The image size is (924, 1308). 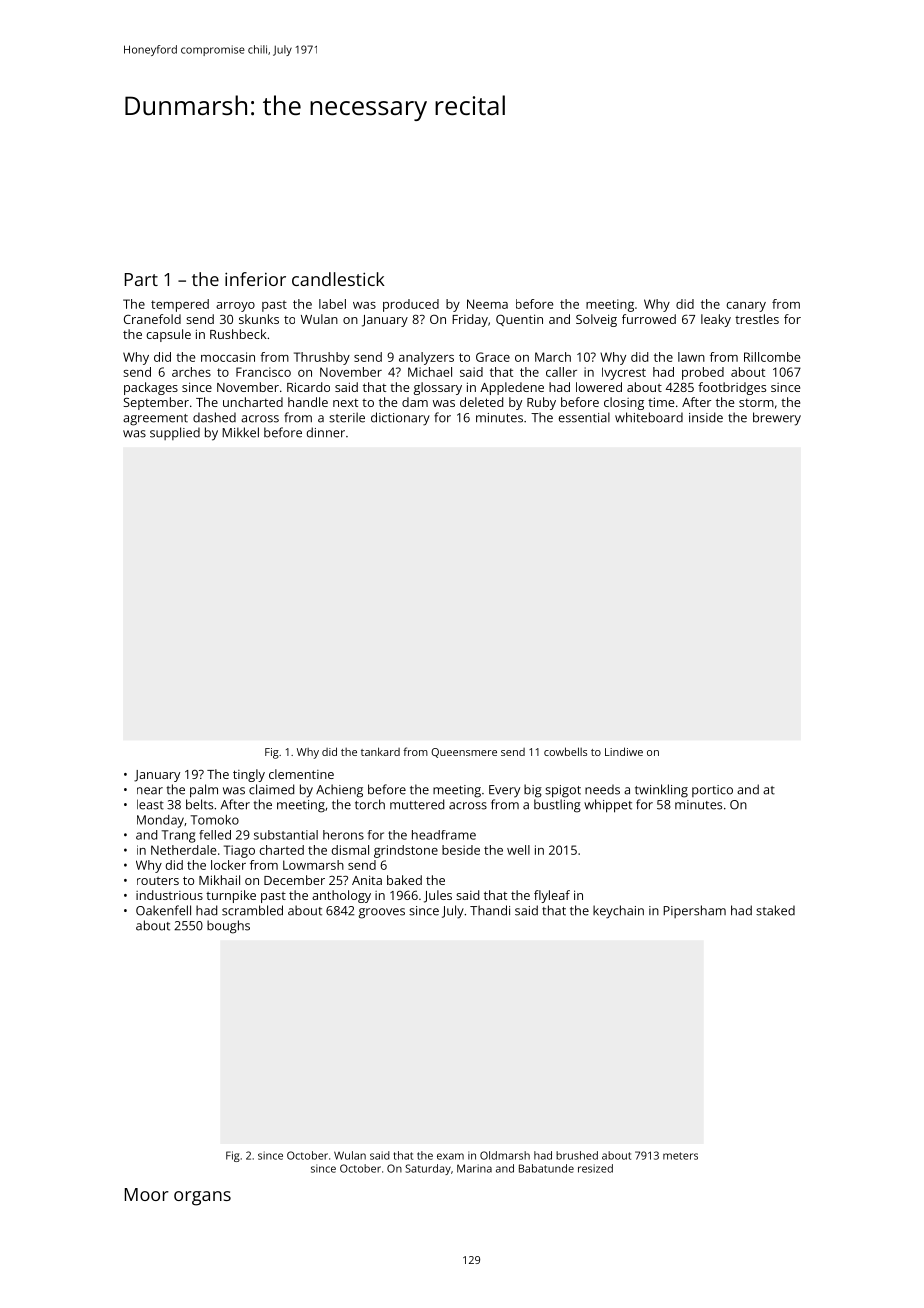 What do you see at coordinates (400, 419) in the screenshot?
I see `dictionary` at bounding box center [400, 419].
